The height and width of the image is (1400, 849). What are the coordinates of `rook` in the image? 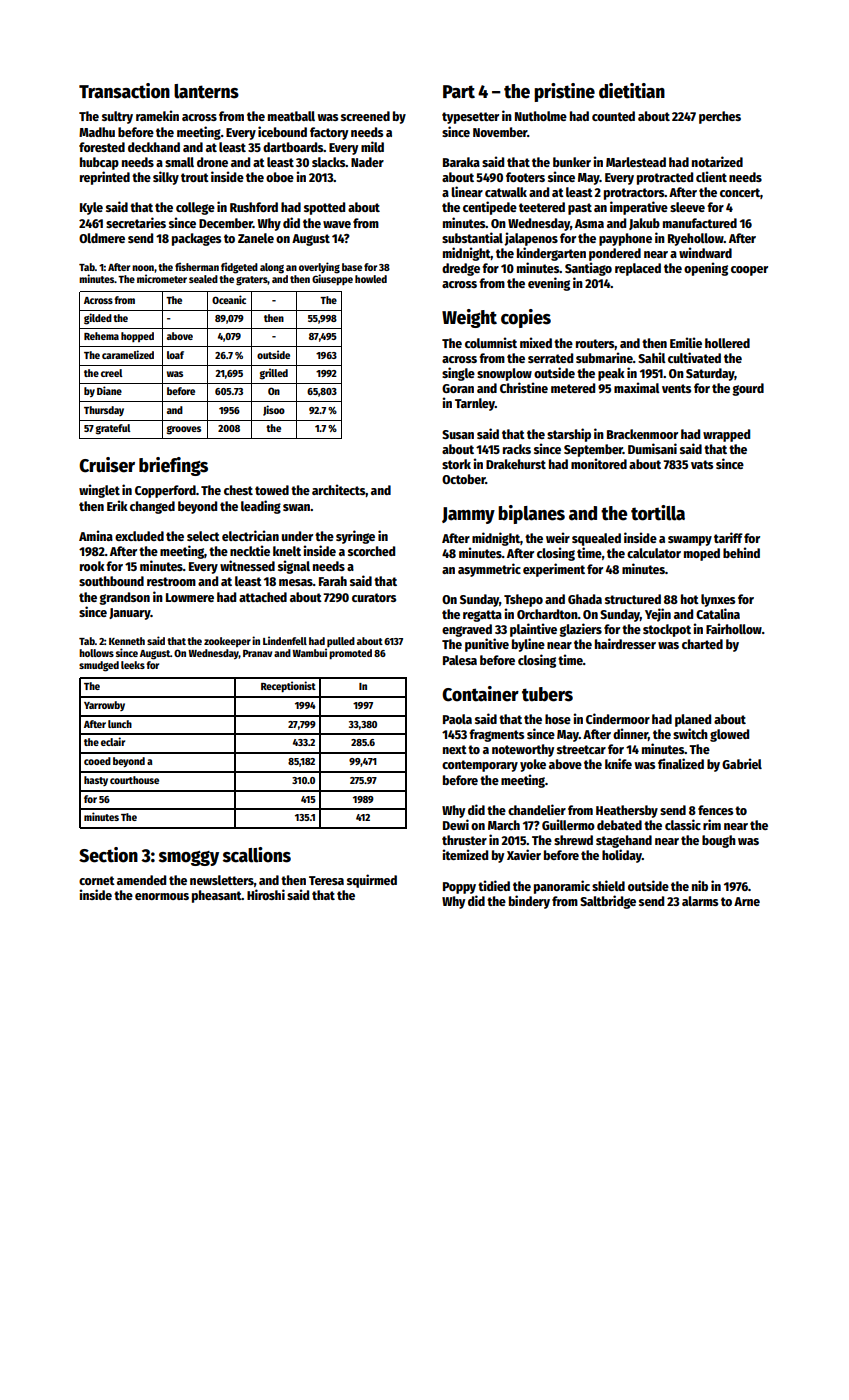 It's located at (92, 566).
